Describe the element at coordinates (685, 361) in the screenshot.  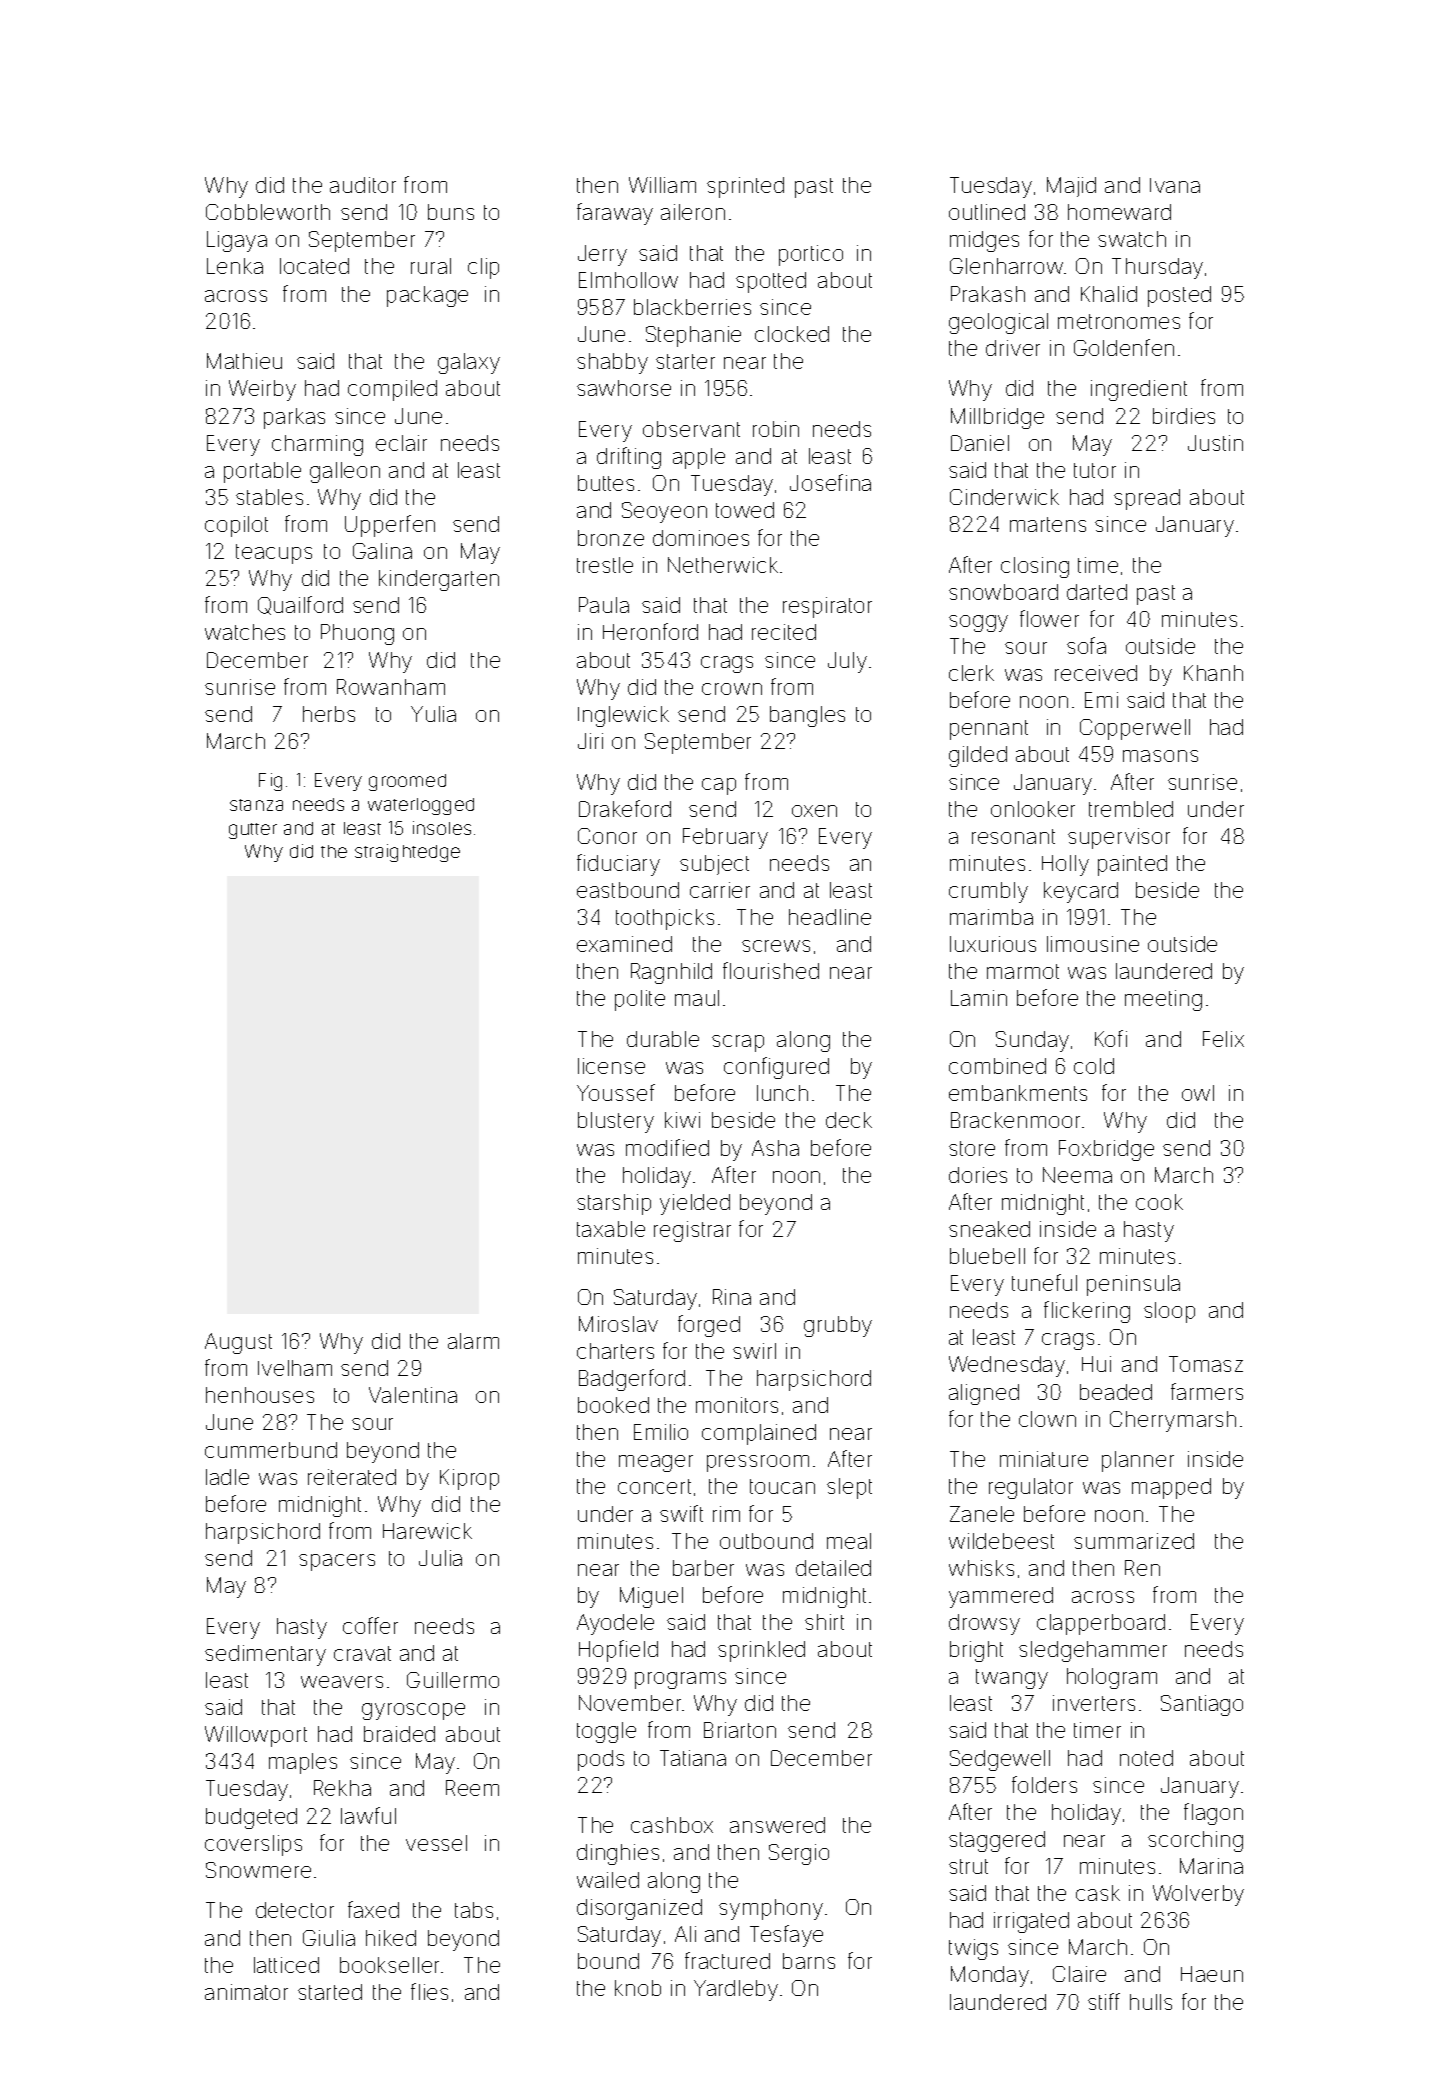
I see `starter` at that location.
